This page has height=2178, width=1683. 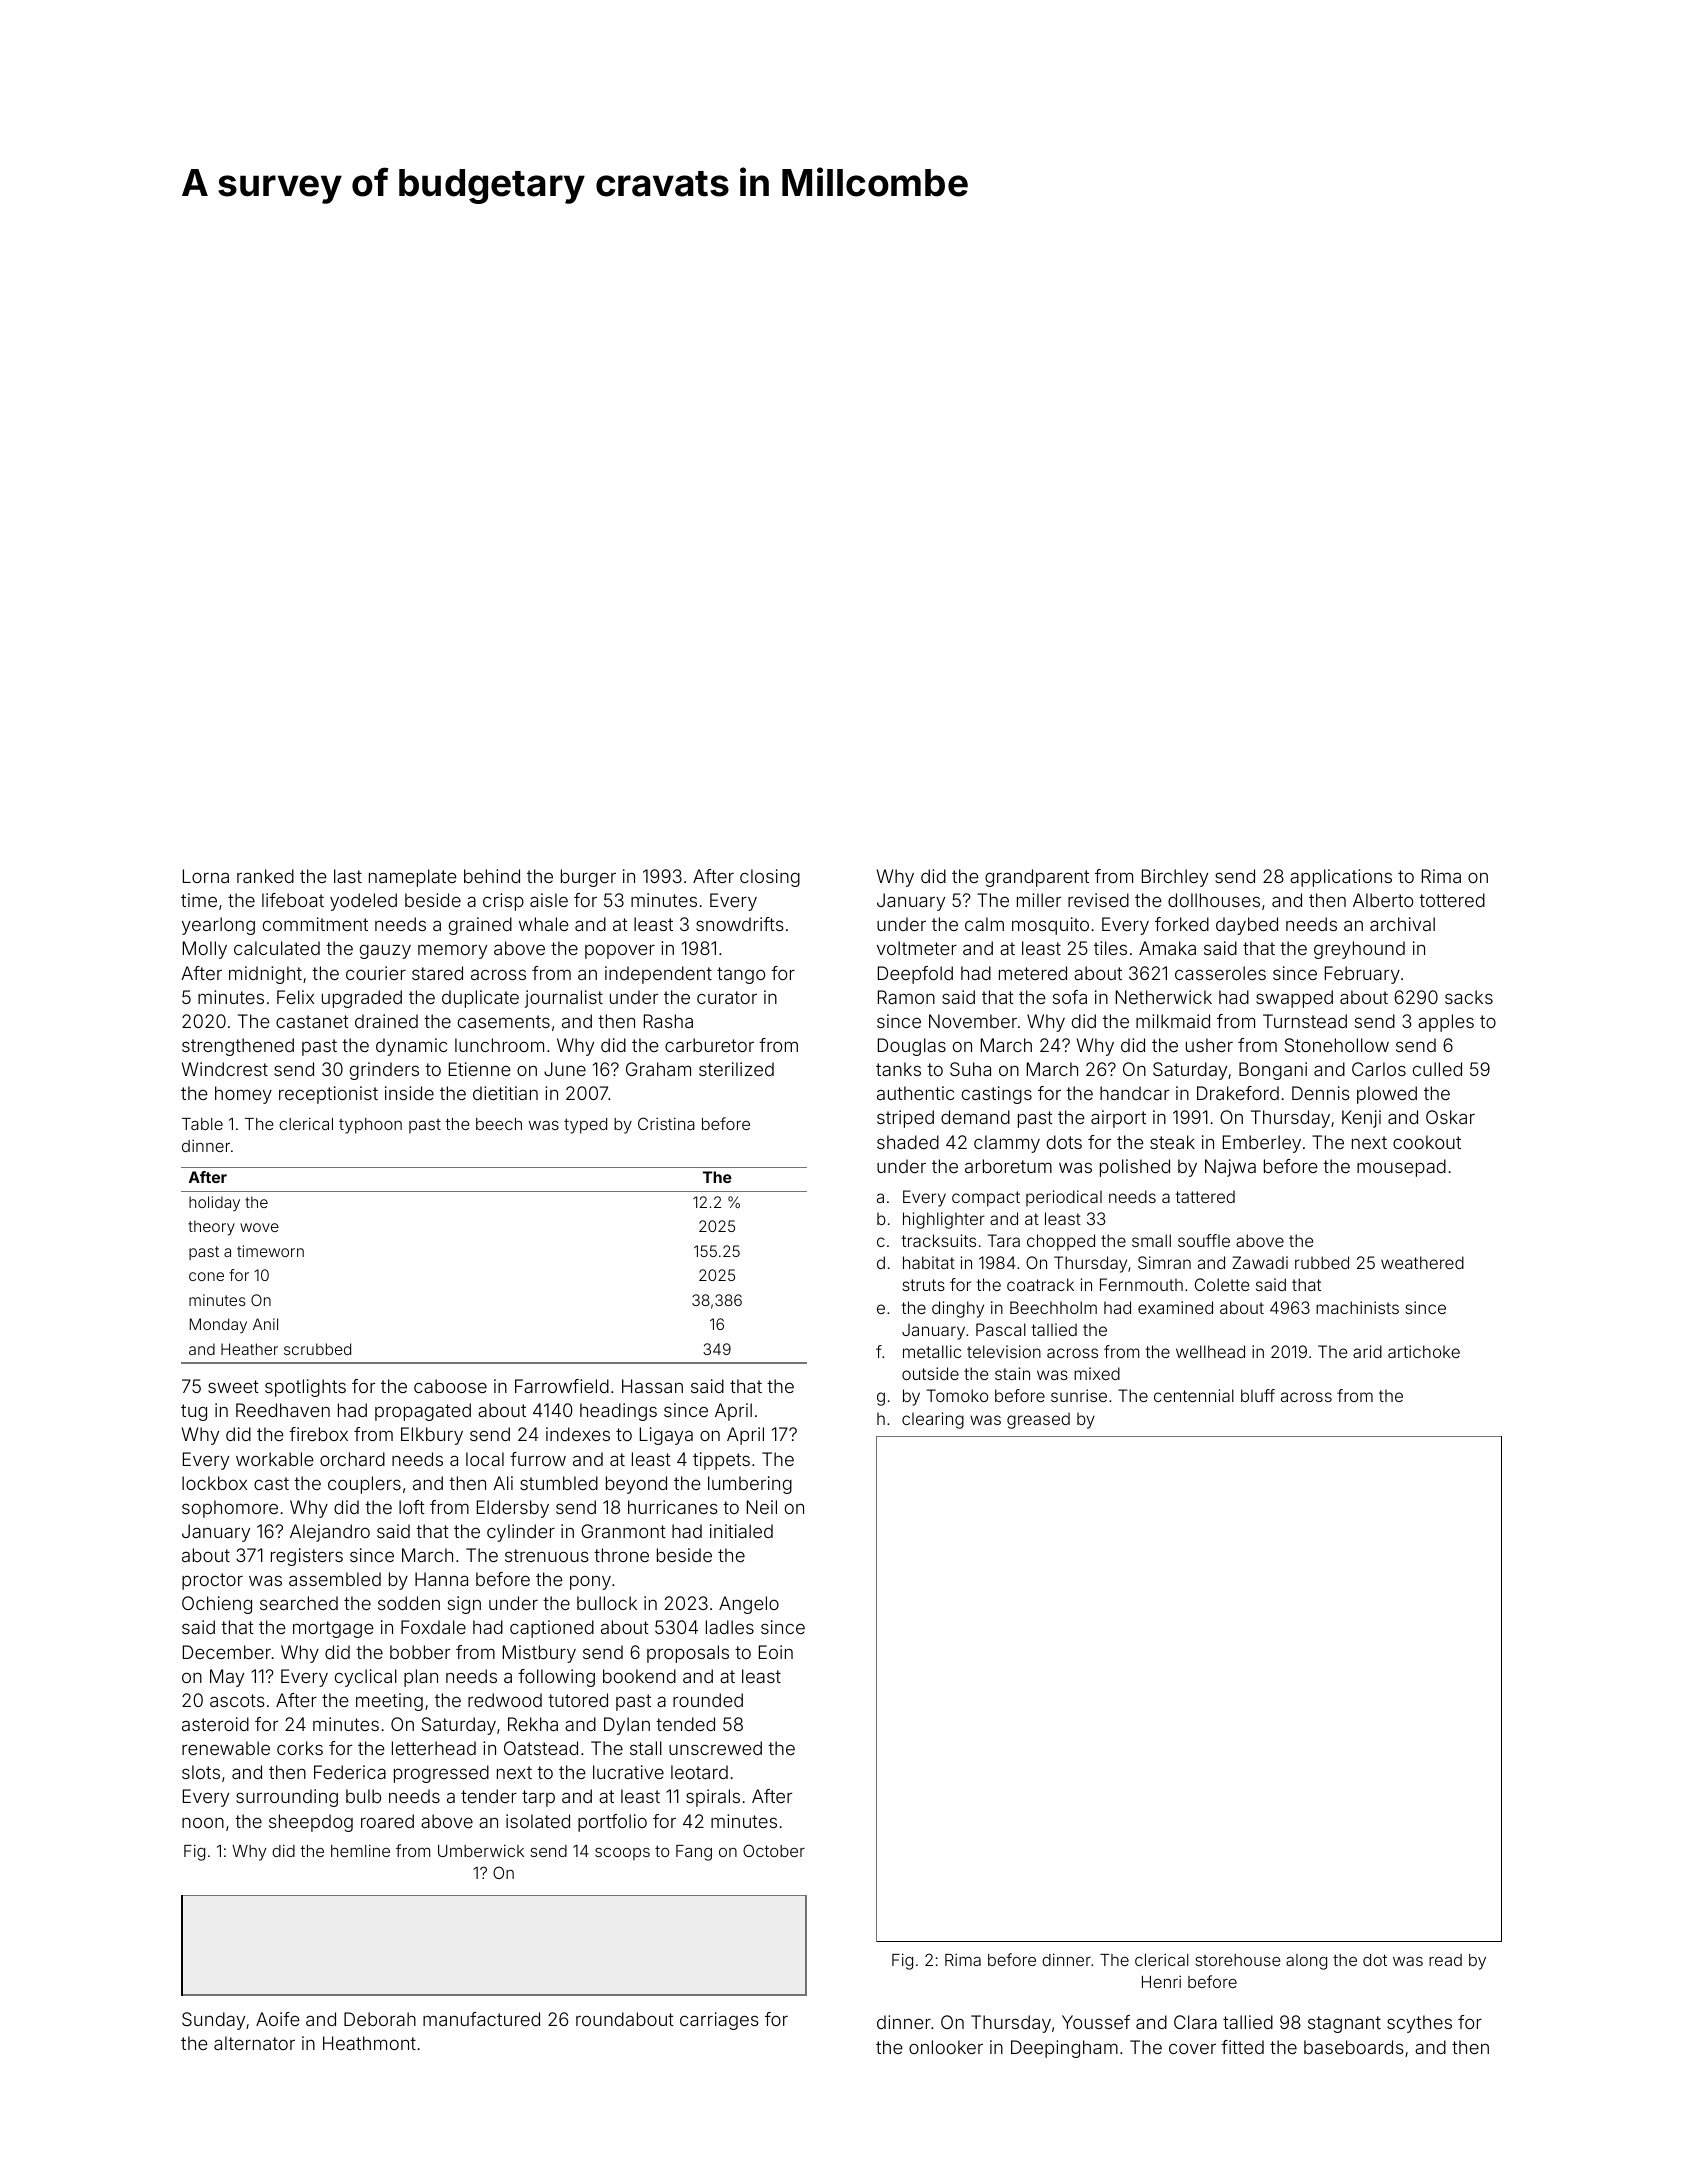 What do you see at coordinates (1038, 1420) in the page?
I see `greased` at bounding box center [1038, 1420].
